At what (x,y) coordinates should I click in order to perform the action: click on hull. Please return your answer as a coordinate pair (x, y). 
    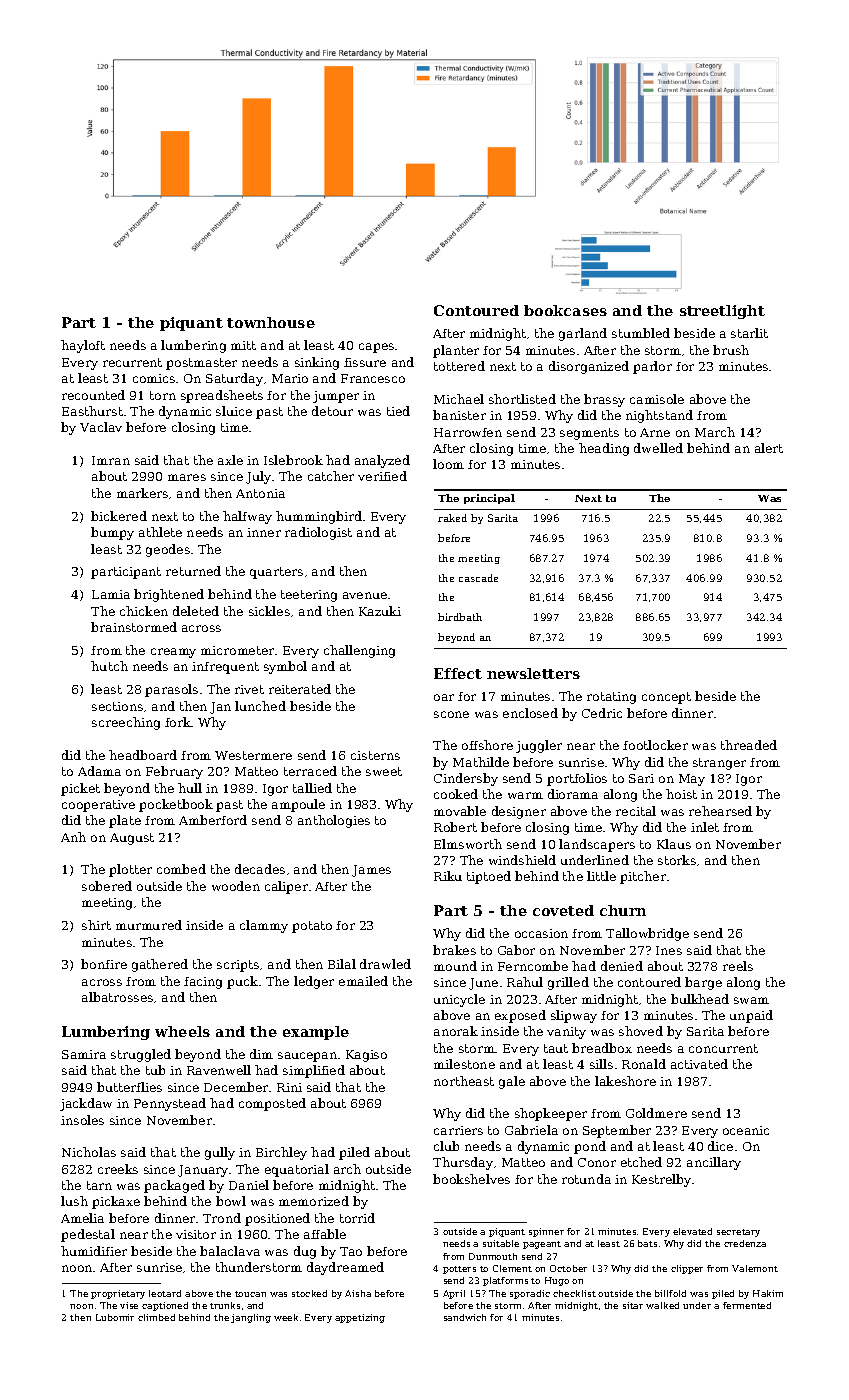
    Looking at the image, I should click on (190, 788).
